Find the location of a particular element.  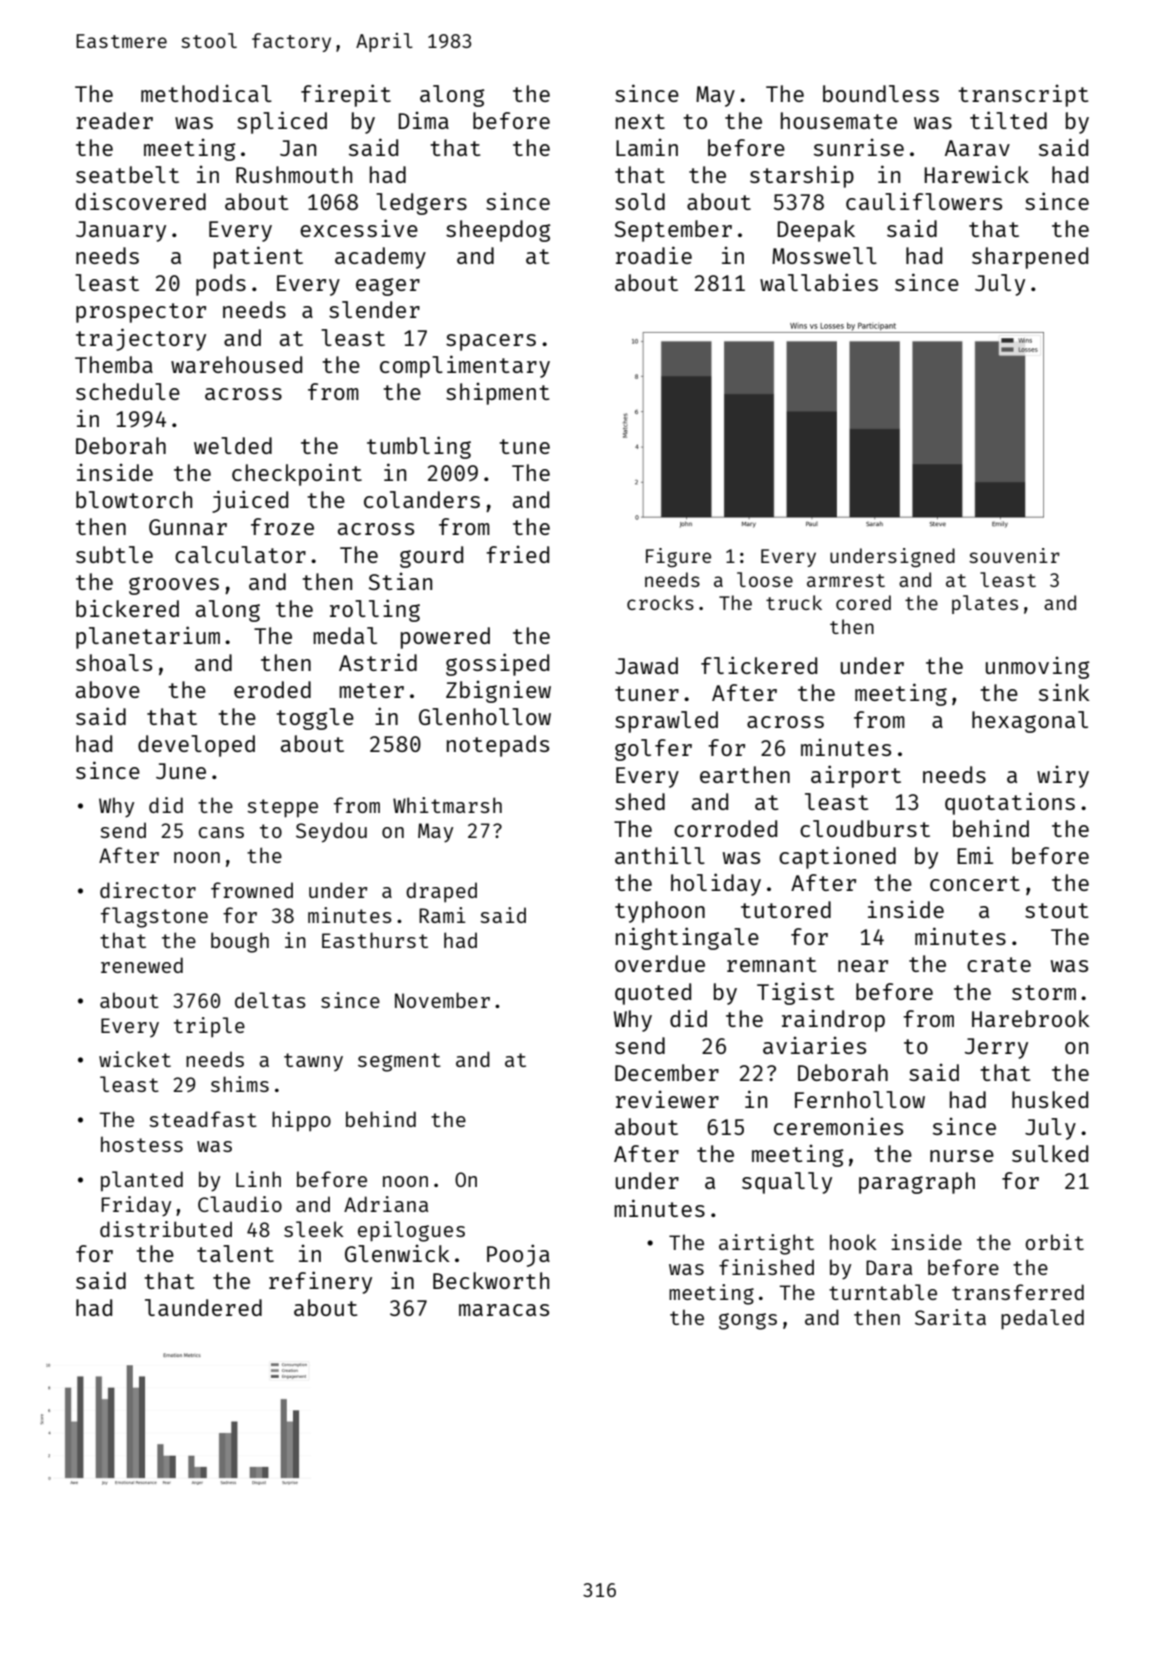

shims is located at coordinates (240, 1084).
